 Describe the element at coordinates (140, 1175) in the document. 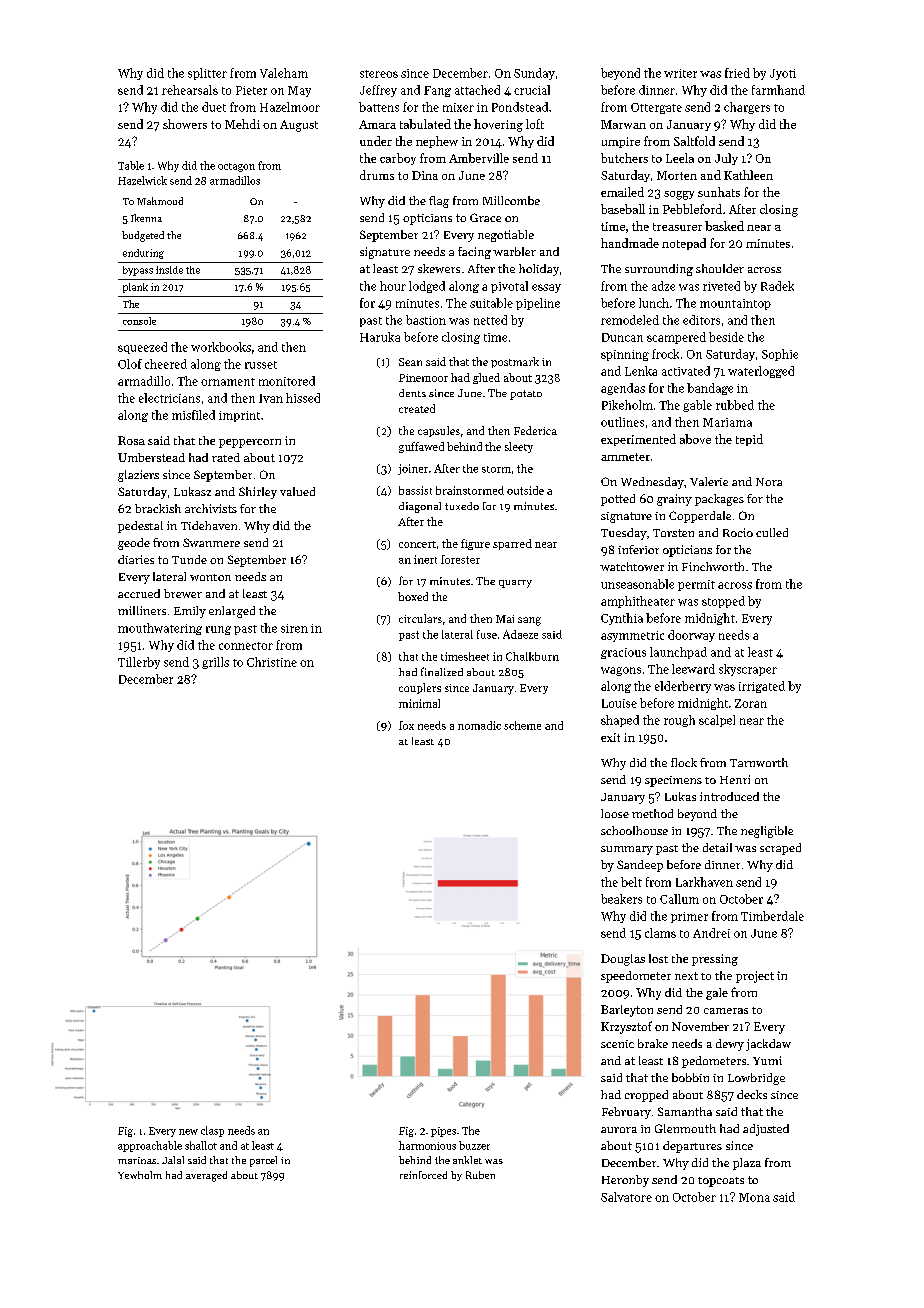

I see `Yewholm` at that location.
